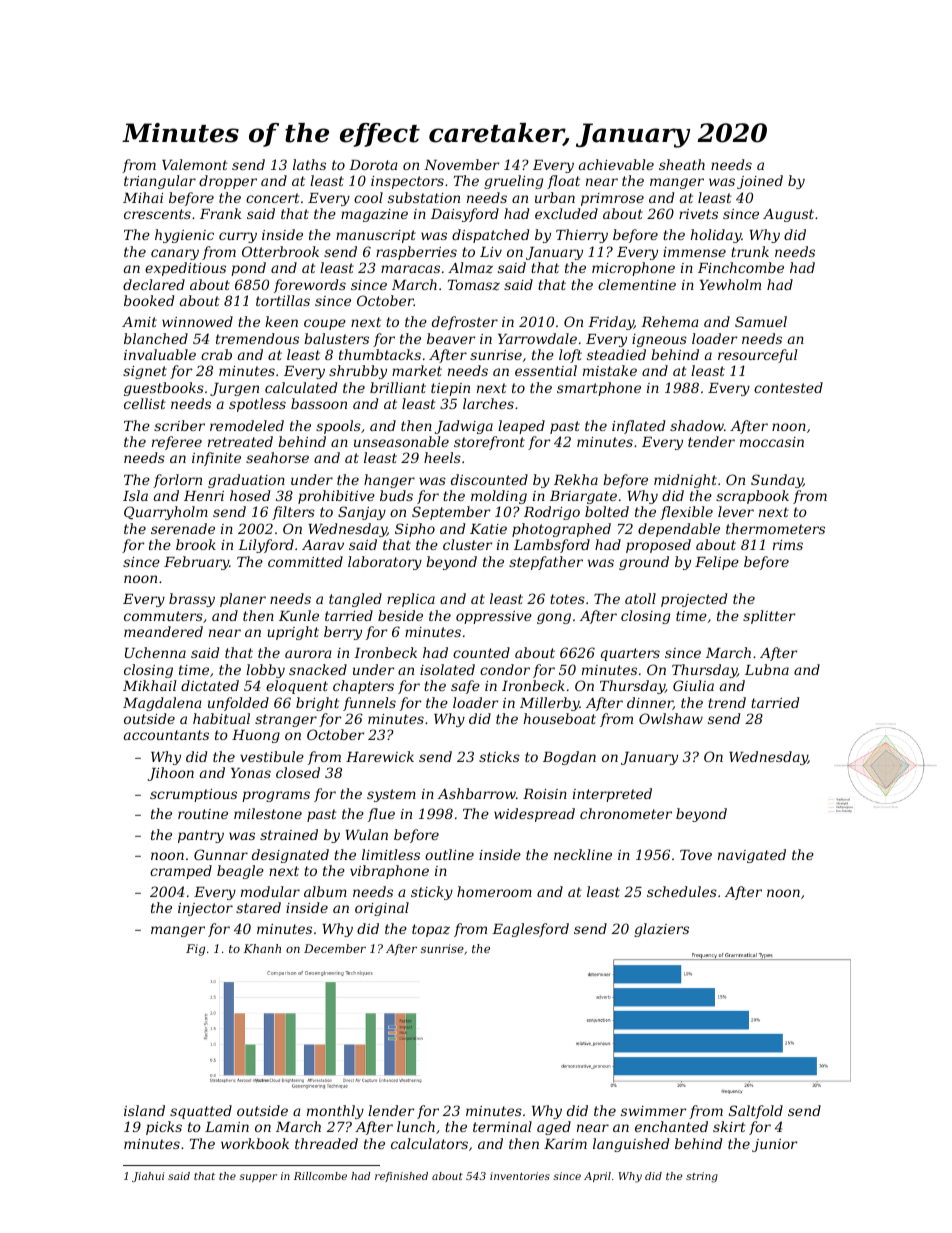  I want to click on sheath, so click(682, 164).
